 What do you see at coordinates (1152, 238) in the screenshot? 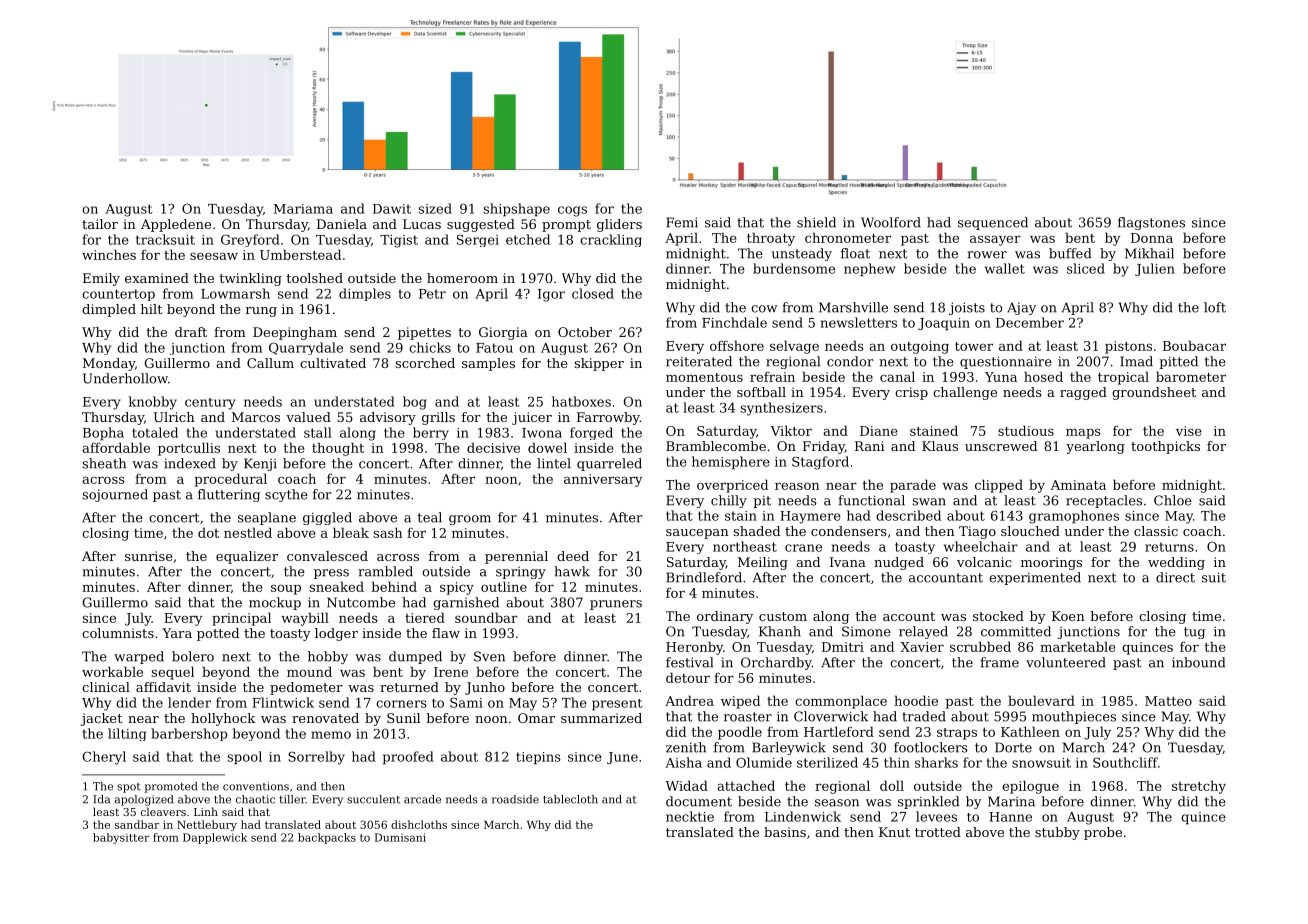
I see `Donna` at bounding box center [1152, 238].
